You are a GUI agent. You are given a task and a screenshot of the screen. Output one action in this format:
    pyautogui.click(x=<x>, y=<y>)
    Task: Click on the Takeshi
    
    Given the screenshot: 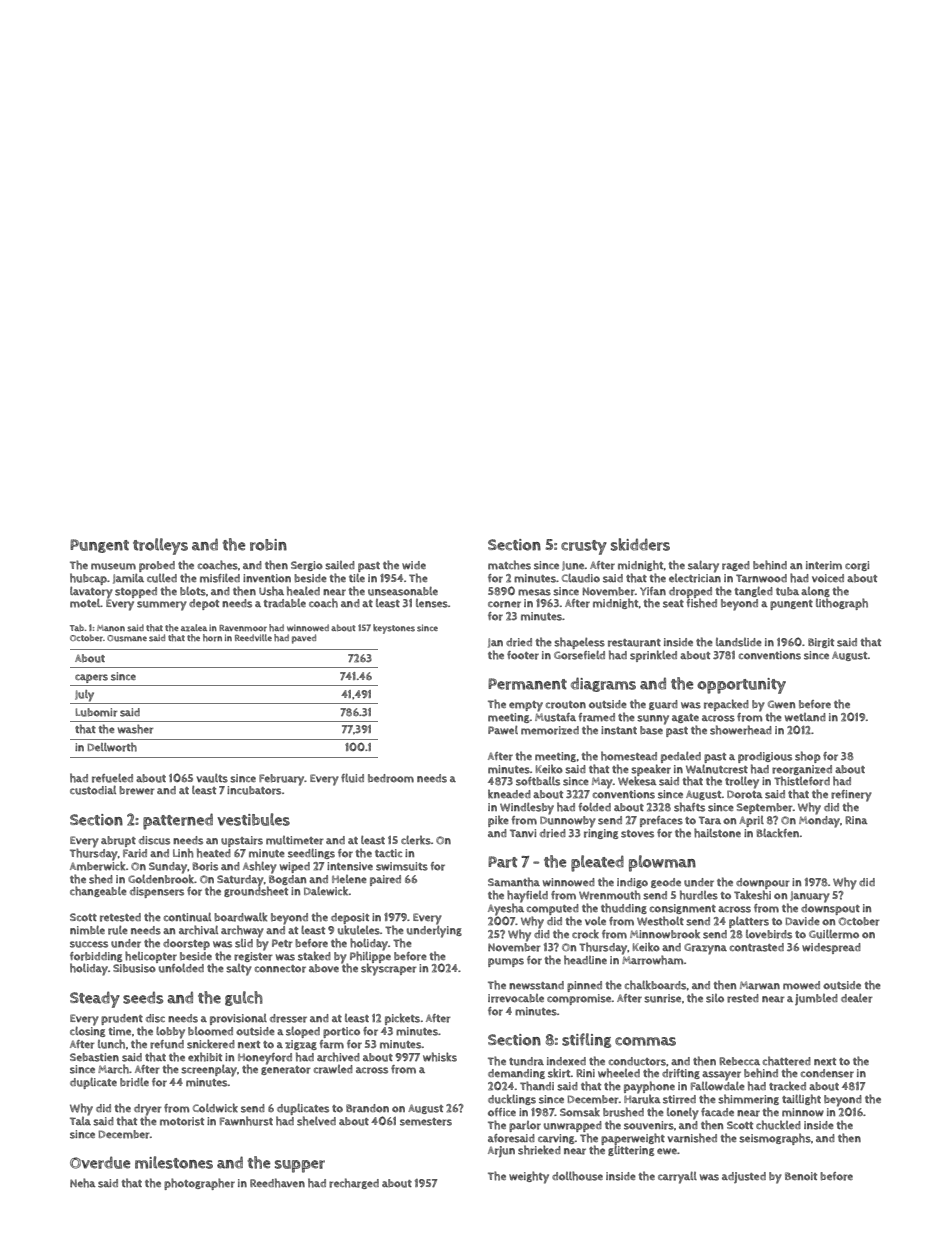 What is the action you would take?
    pyautogui.click(x=752, y=895)
